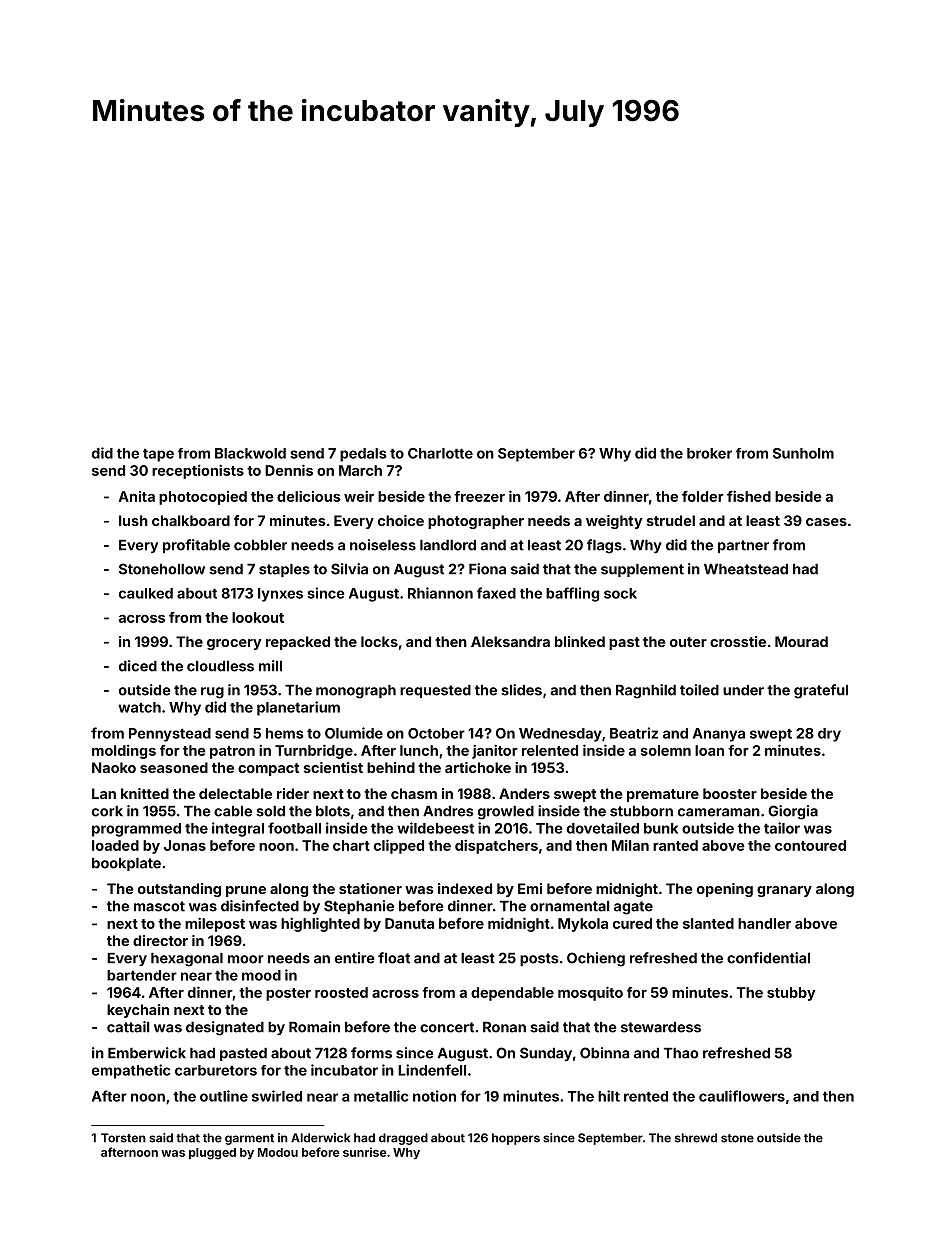  I want to click on profitable, so click(196, 546).
